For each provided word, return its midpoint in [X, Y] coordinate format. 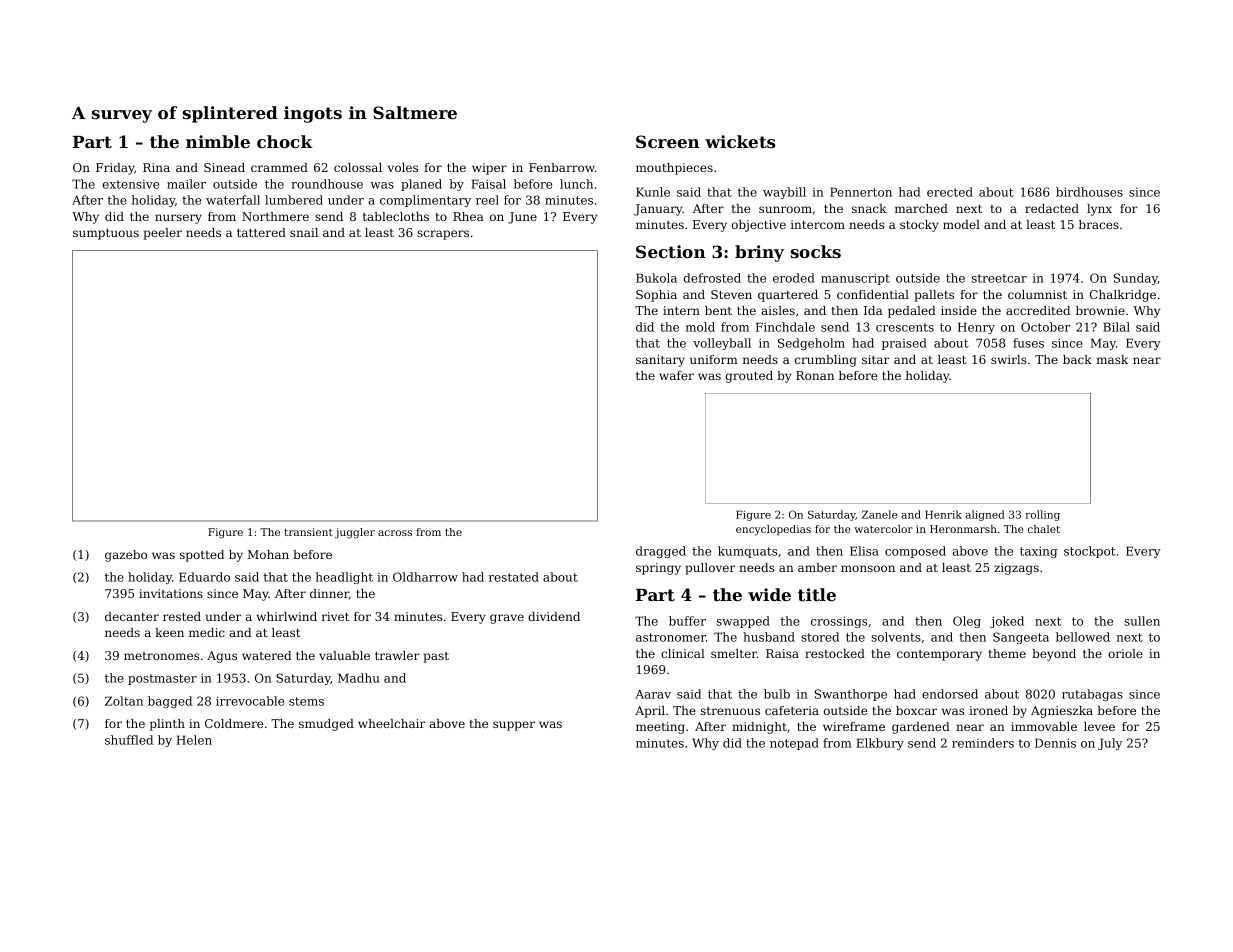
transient [308, 532]
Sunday [1136, 279]
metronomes [161, 656]
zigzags [1016, 569]
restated [514, 577]
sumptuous [106, 234]
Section [671, 251]
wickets [740, 141]
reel [487, 200]
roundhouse [327, 184]
